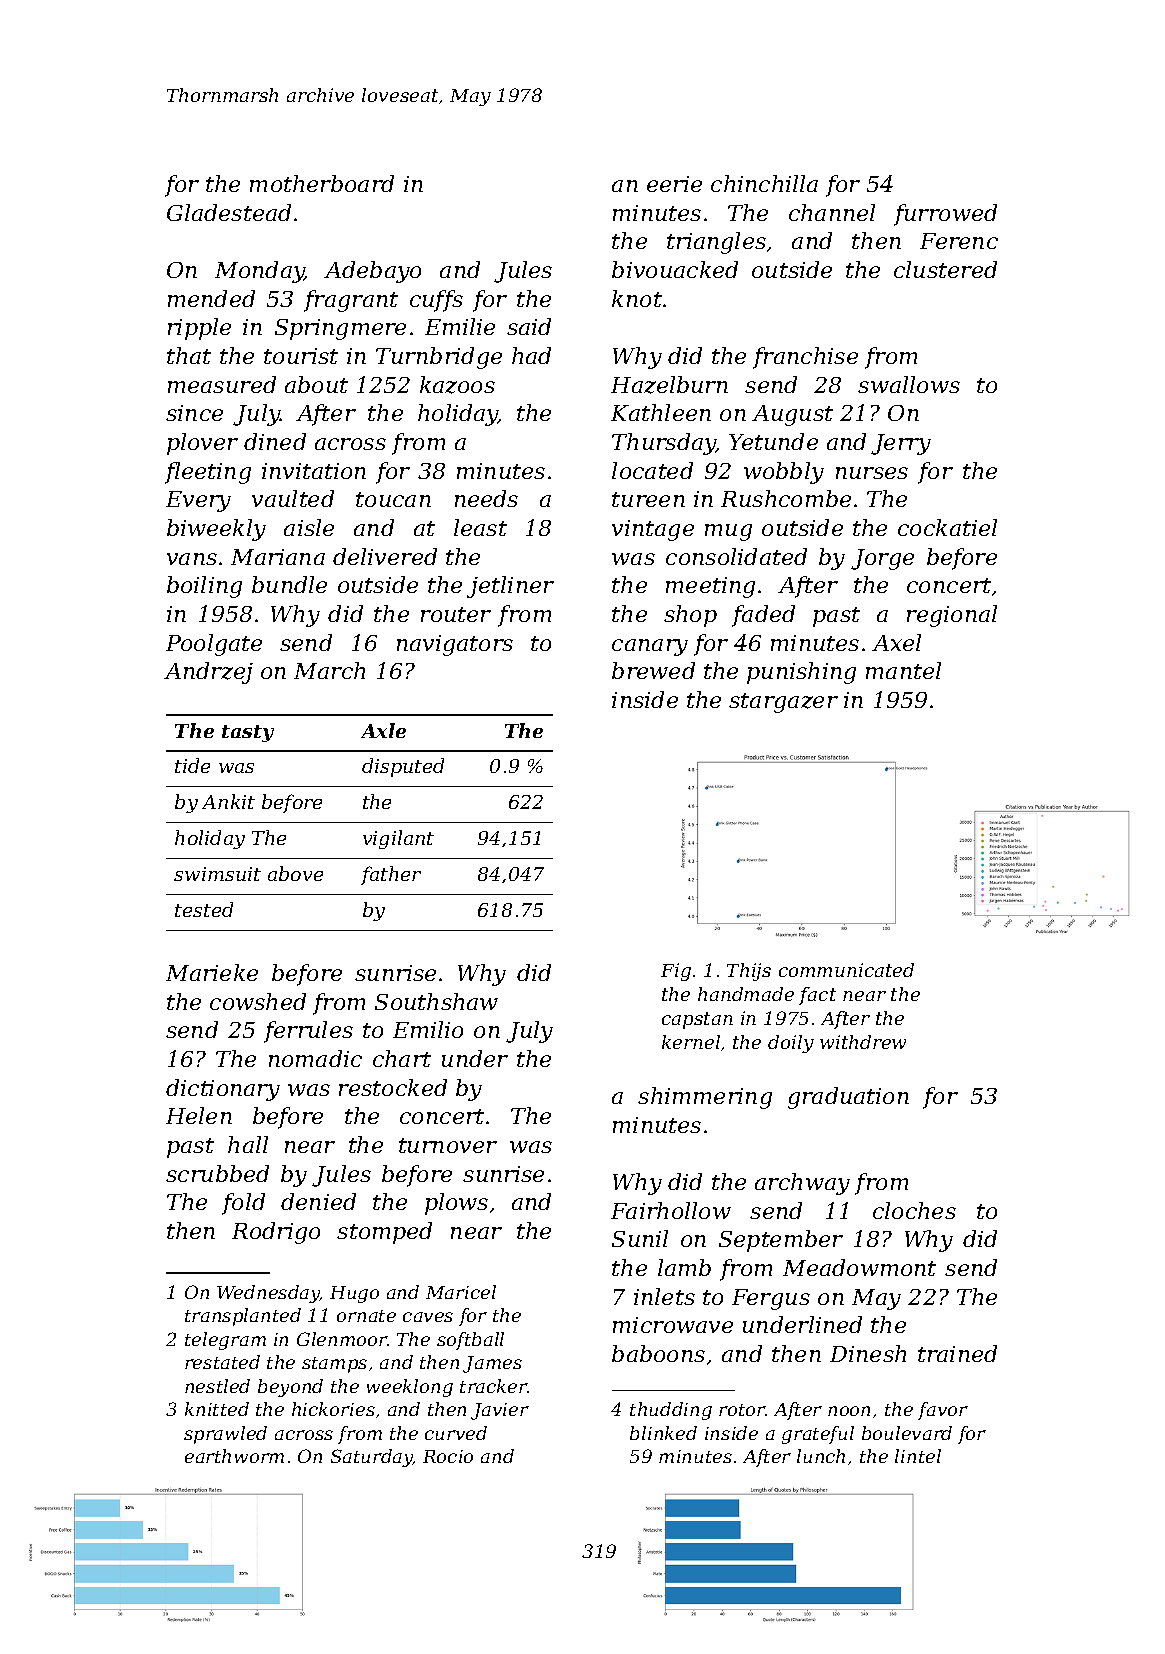  I want to click on archway, so click(802, 1184).
